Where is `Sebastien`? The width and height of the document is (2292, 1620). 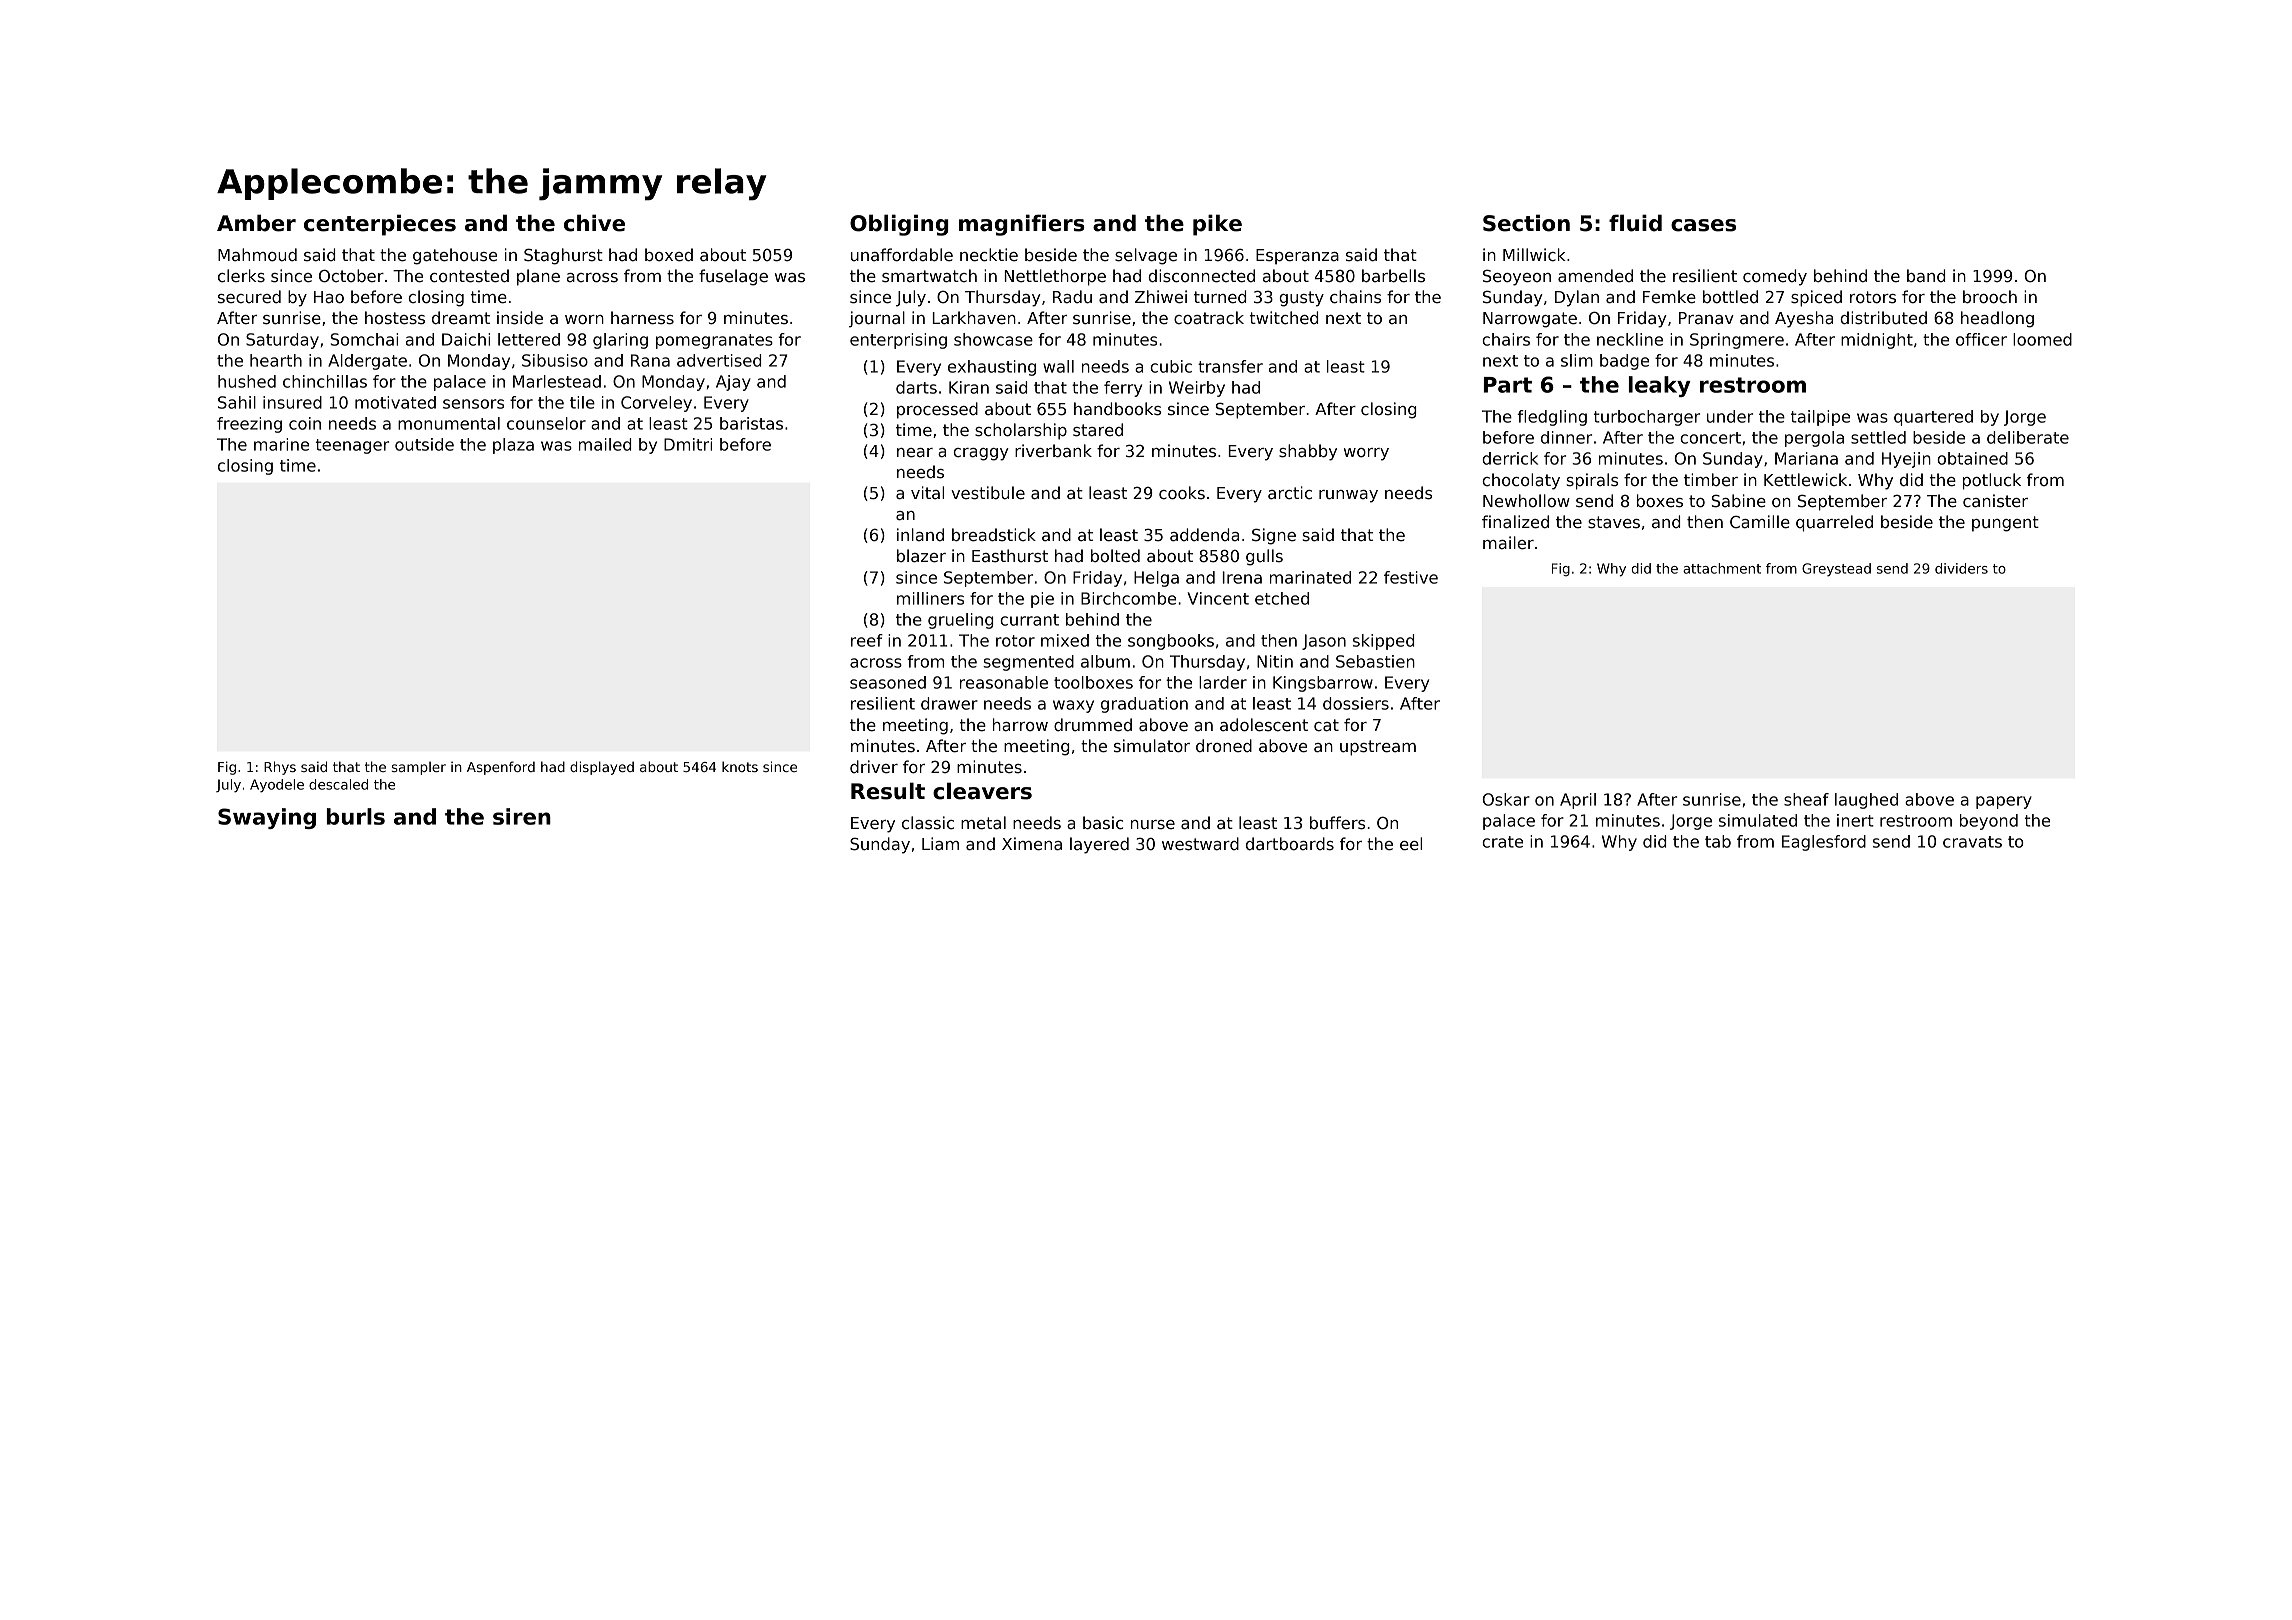 Sebastien is located at coordinates (1375, 661).
